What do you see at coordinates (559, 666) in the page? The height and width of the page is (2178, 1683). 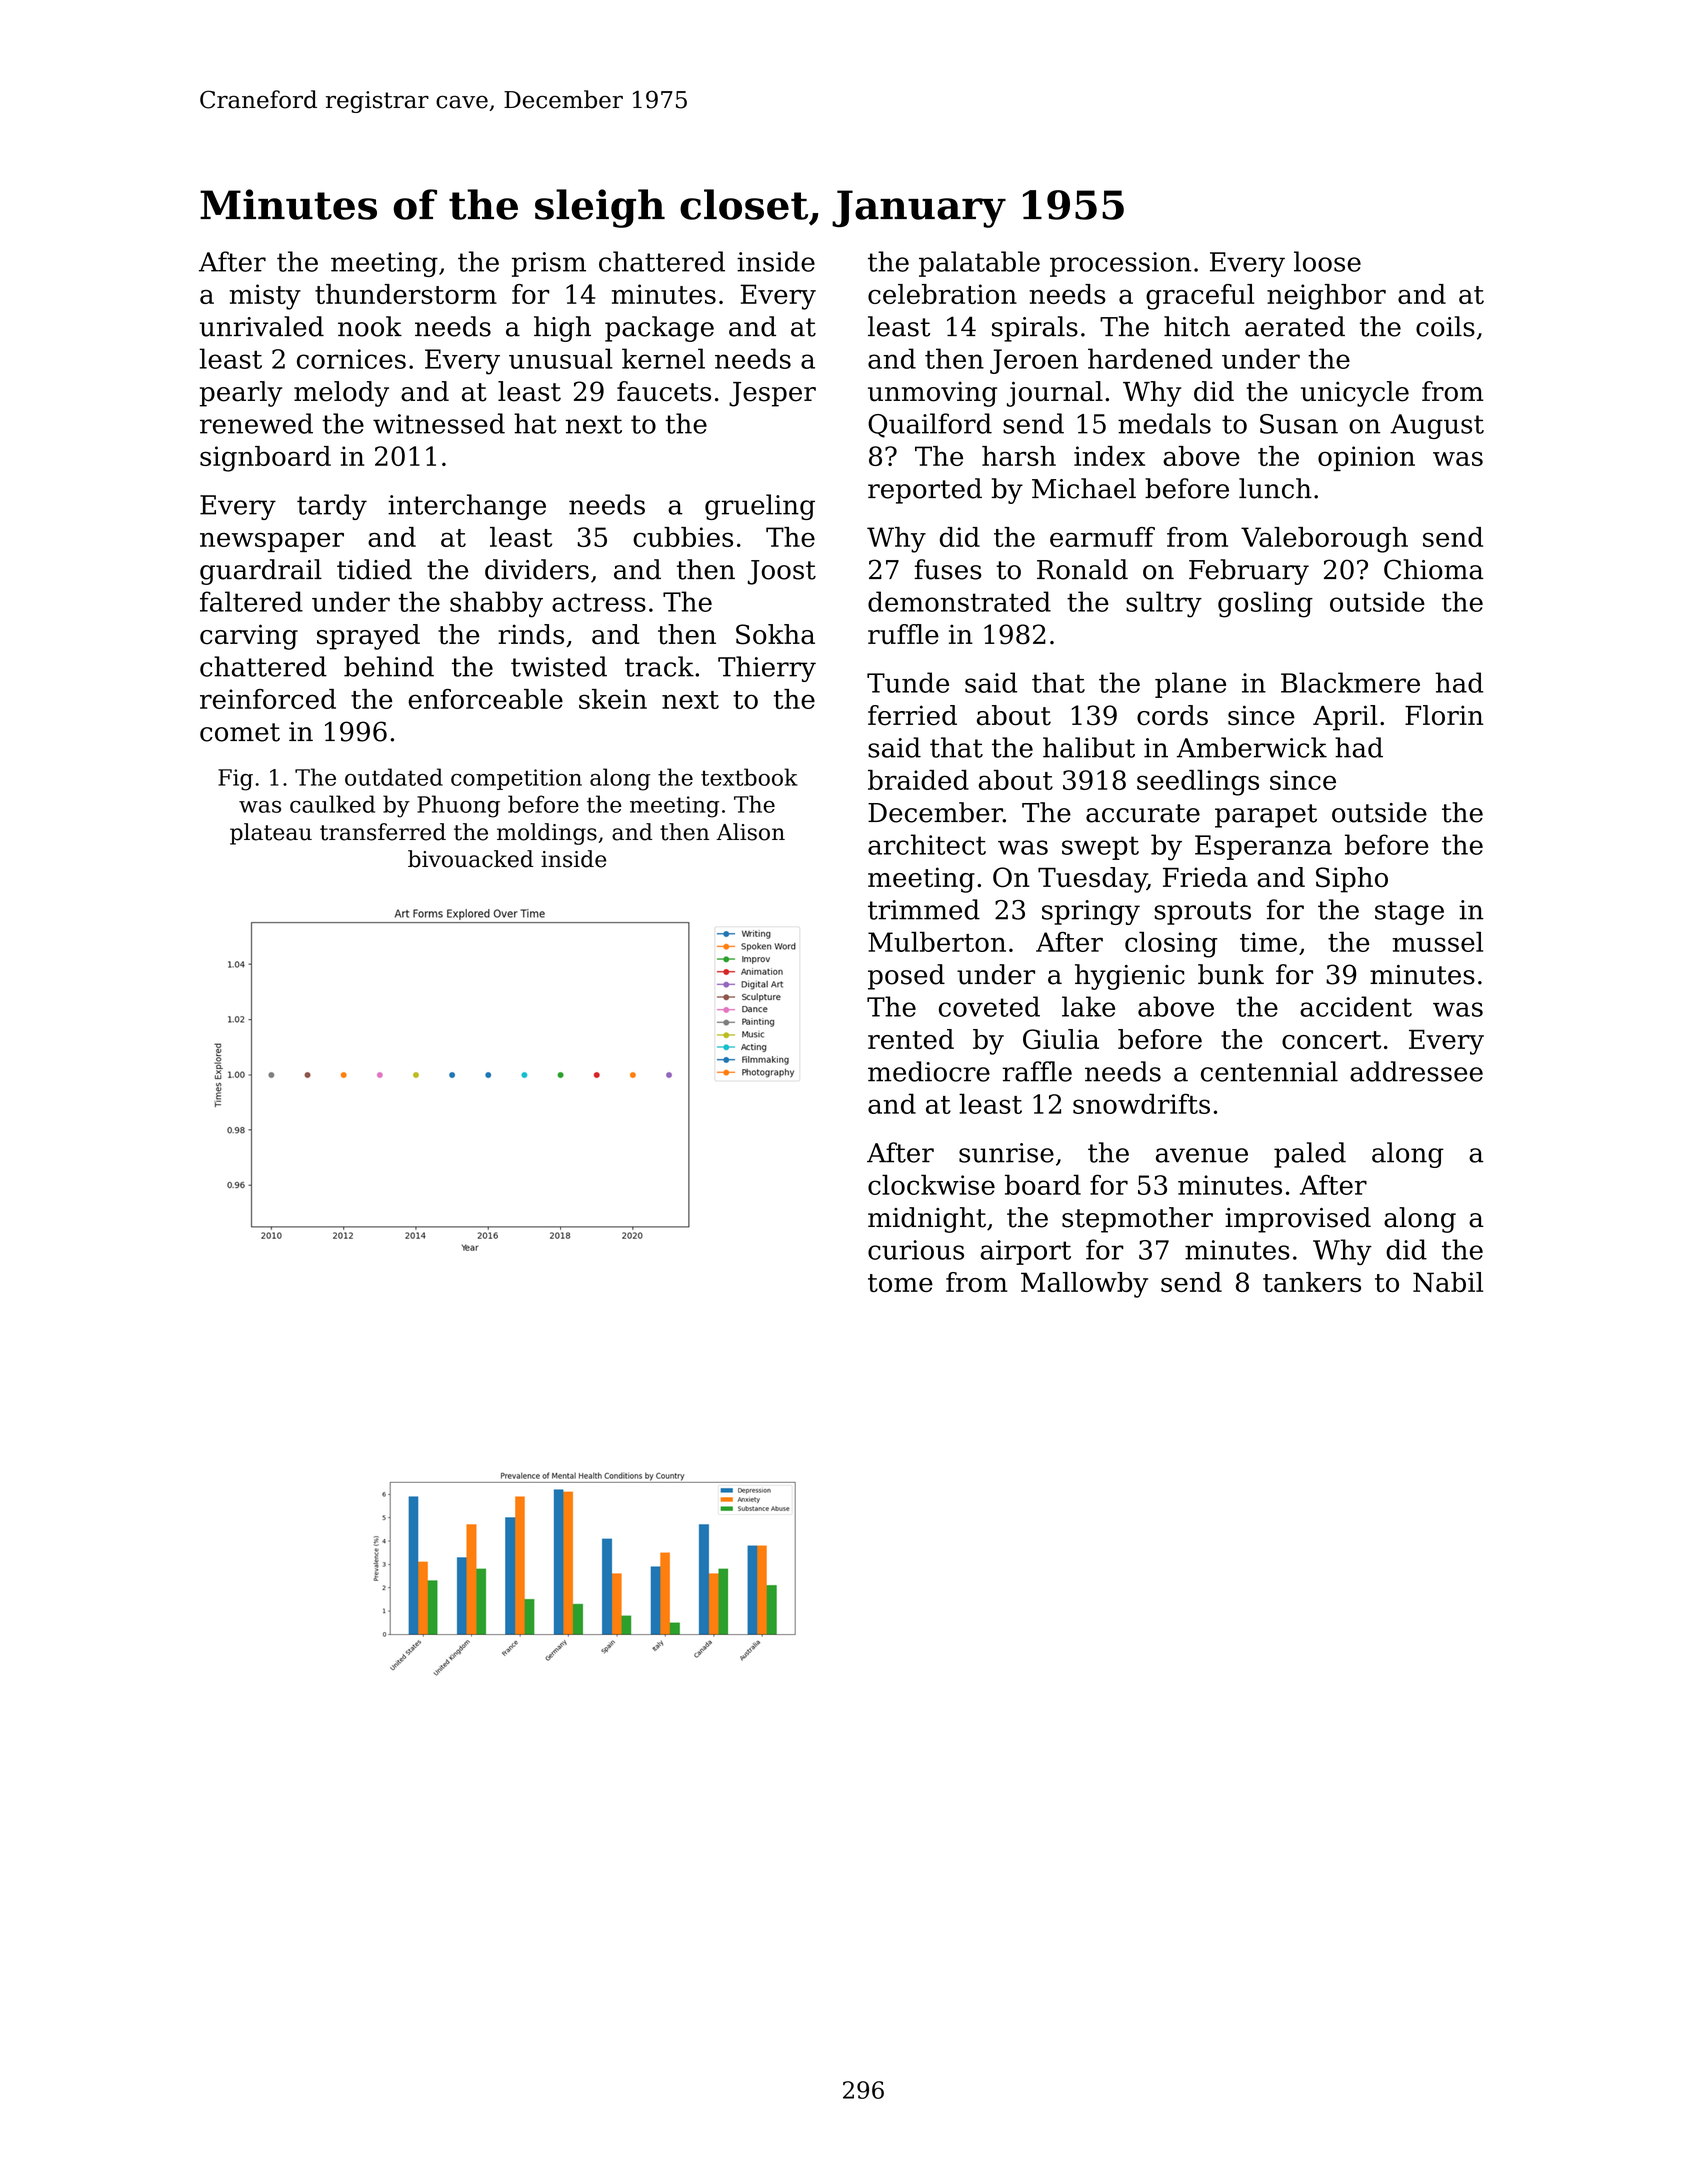 I see `twisted` at bounding box center [559, 666].
